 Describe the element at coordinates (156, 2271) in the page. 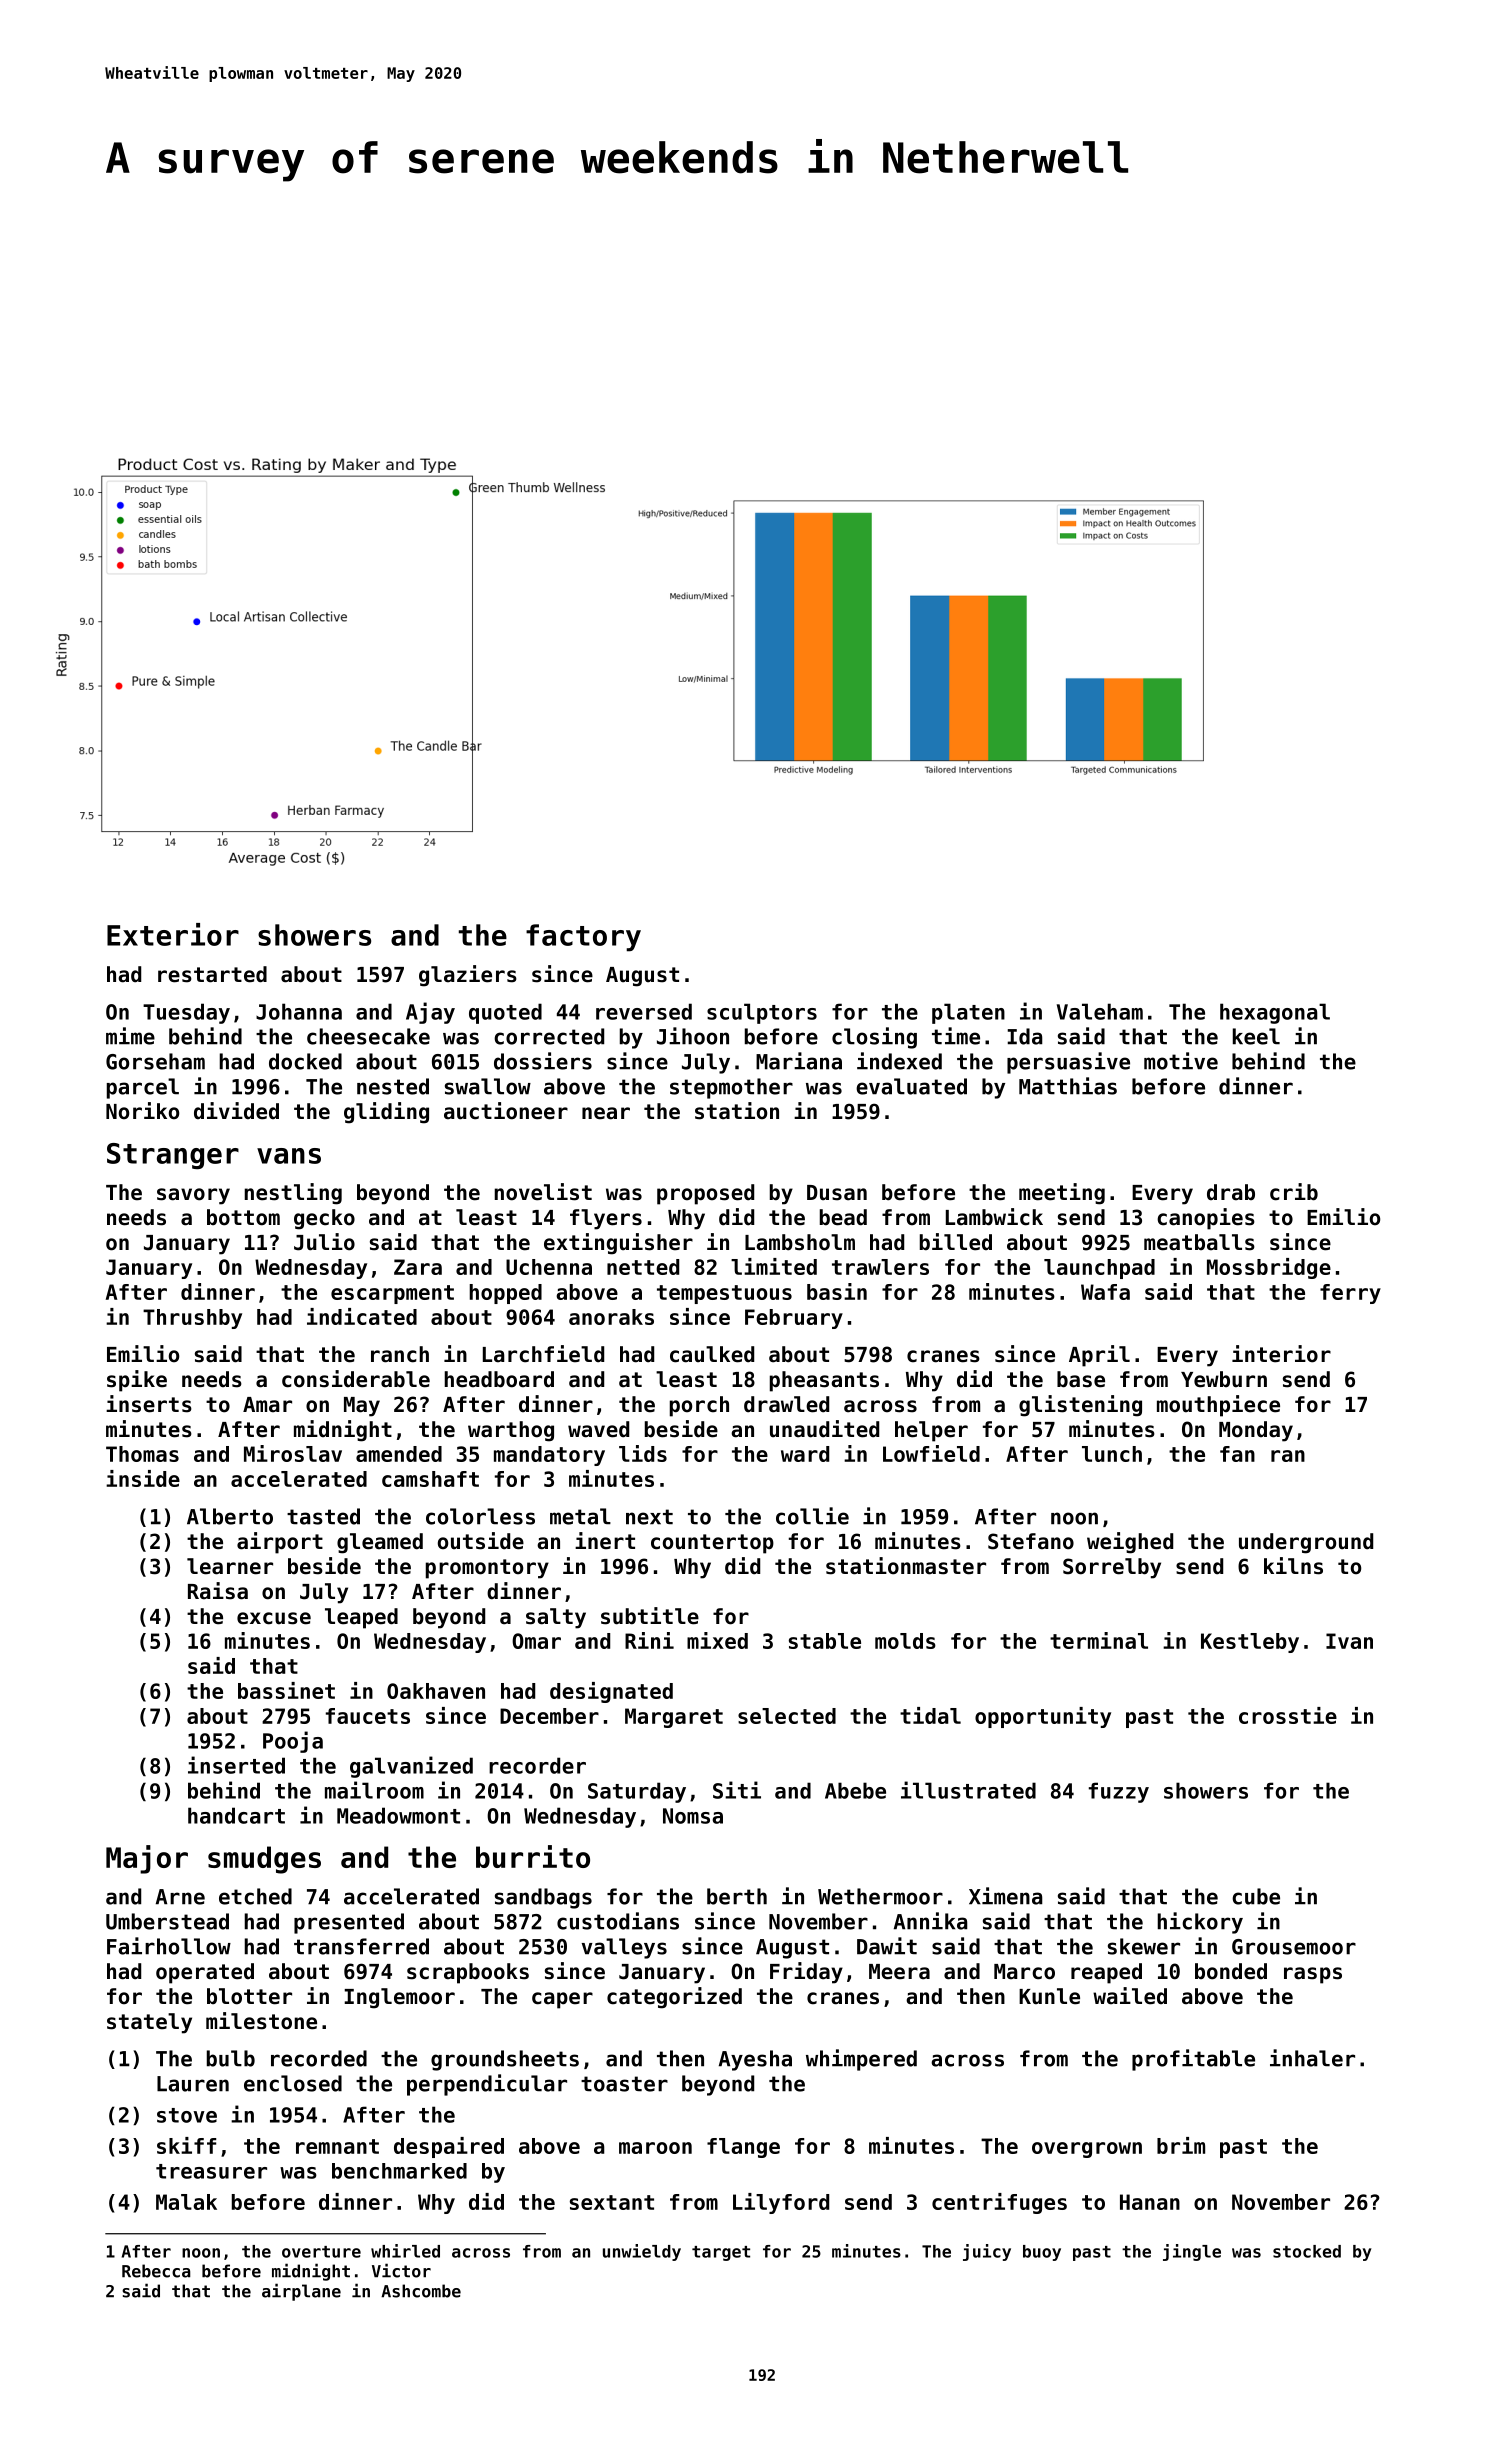

I see `Rebecca` at that location.
